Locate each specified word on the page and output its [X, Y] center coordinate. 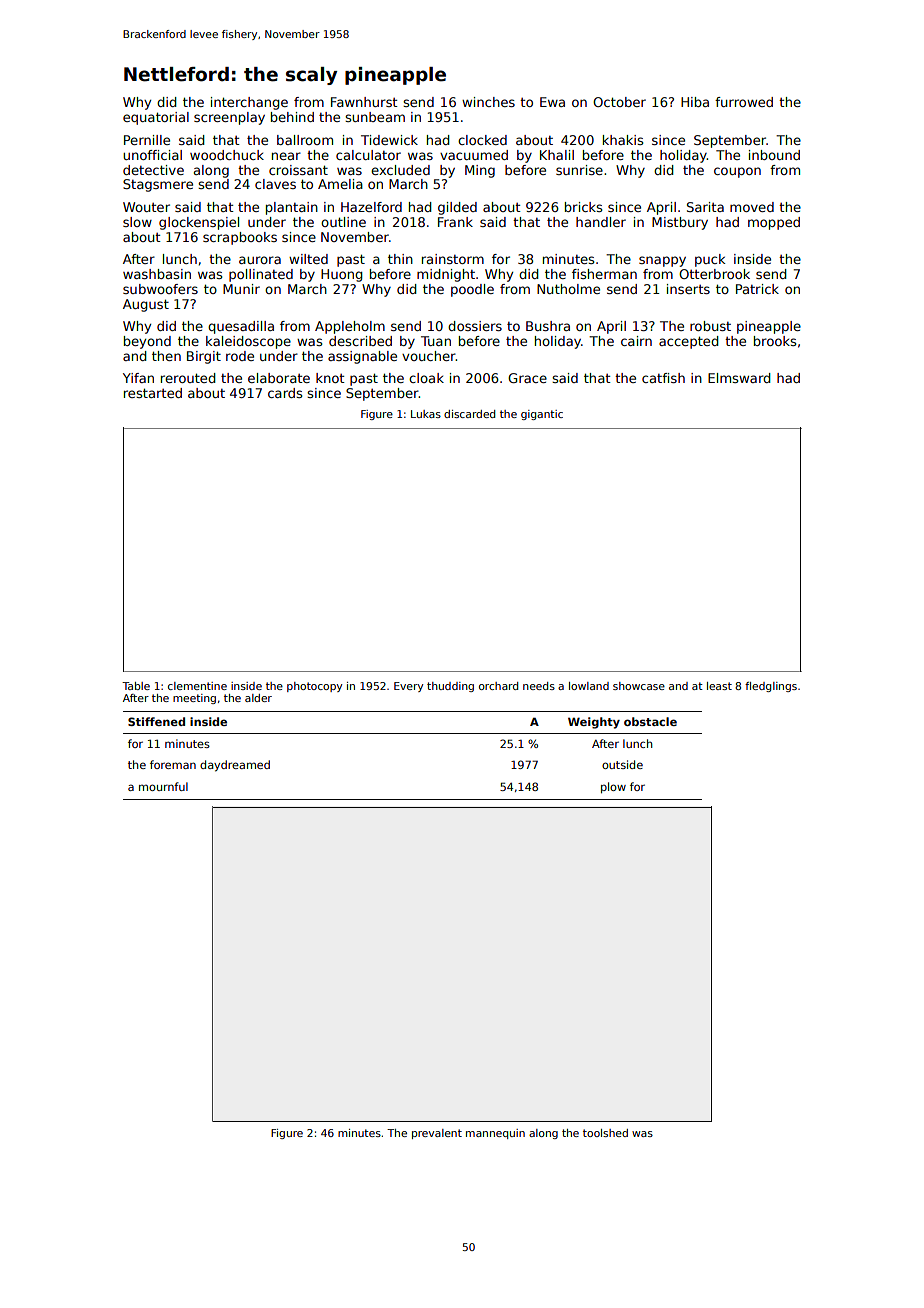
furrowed [744, 102]
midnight [446, 275]
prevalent [437, 1134]
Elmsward [739, 378]
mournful [163, 786]
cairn [636, 341]
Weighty [594, 723]
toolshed [605, 1133]
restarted [153, 393]
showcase [639, 686]
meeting [194, 699]
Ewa [552, 102]
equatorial [156, 118]
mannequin [495, 1134]
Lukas [426, 414]
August [146, 305]
